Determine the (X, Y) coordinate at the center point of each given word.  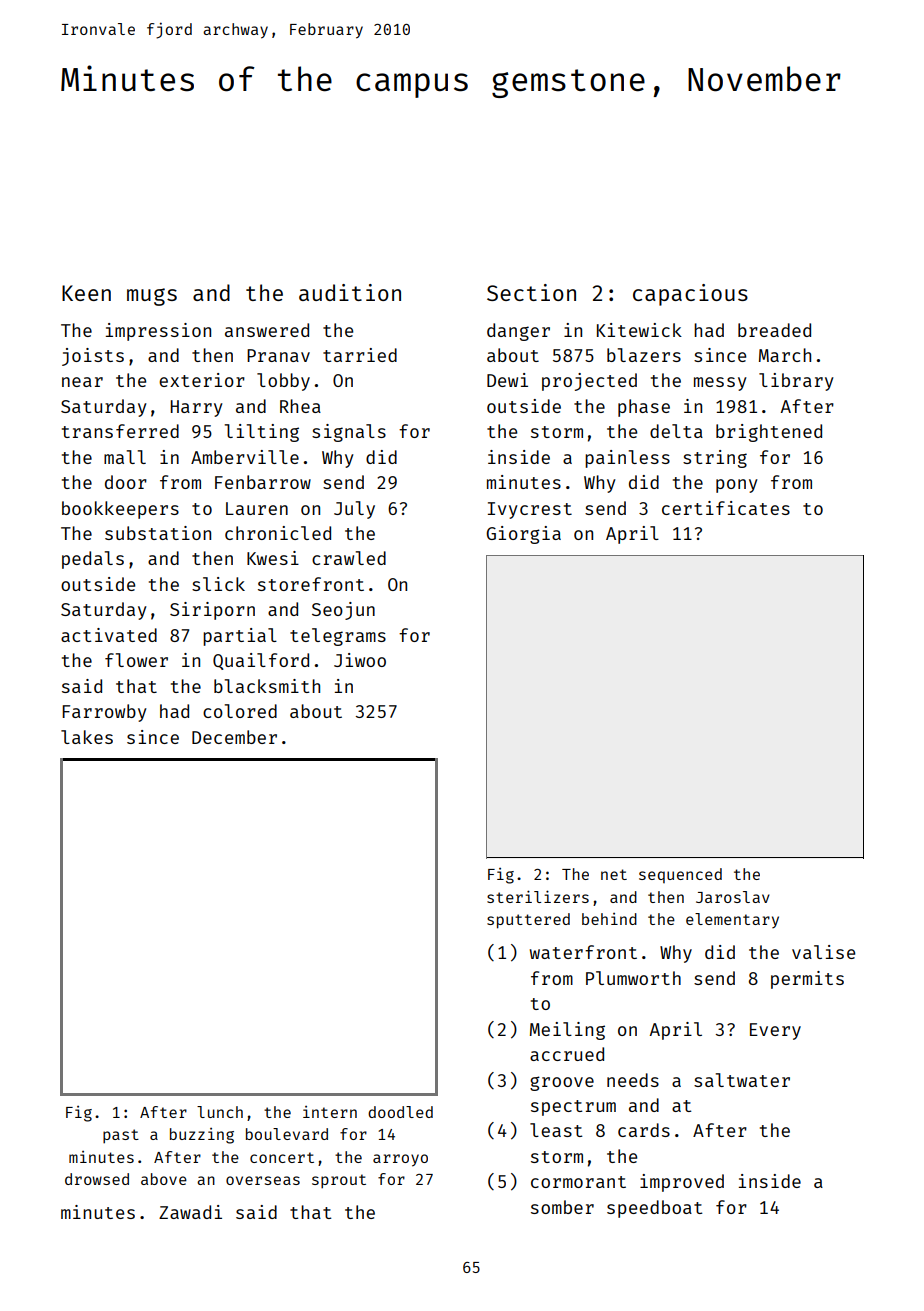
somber (562, 1207)
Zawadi (190, 1212)
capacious (690, 295)
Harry (197, 408)
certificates (726, 508)
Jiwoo (360, 660)
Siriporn (212, 611)
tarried (360, 355)
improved (682, 1183)
